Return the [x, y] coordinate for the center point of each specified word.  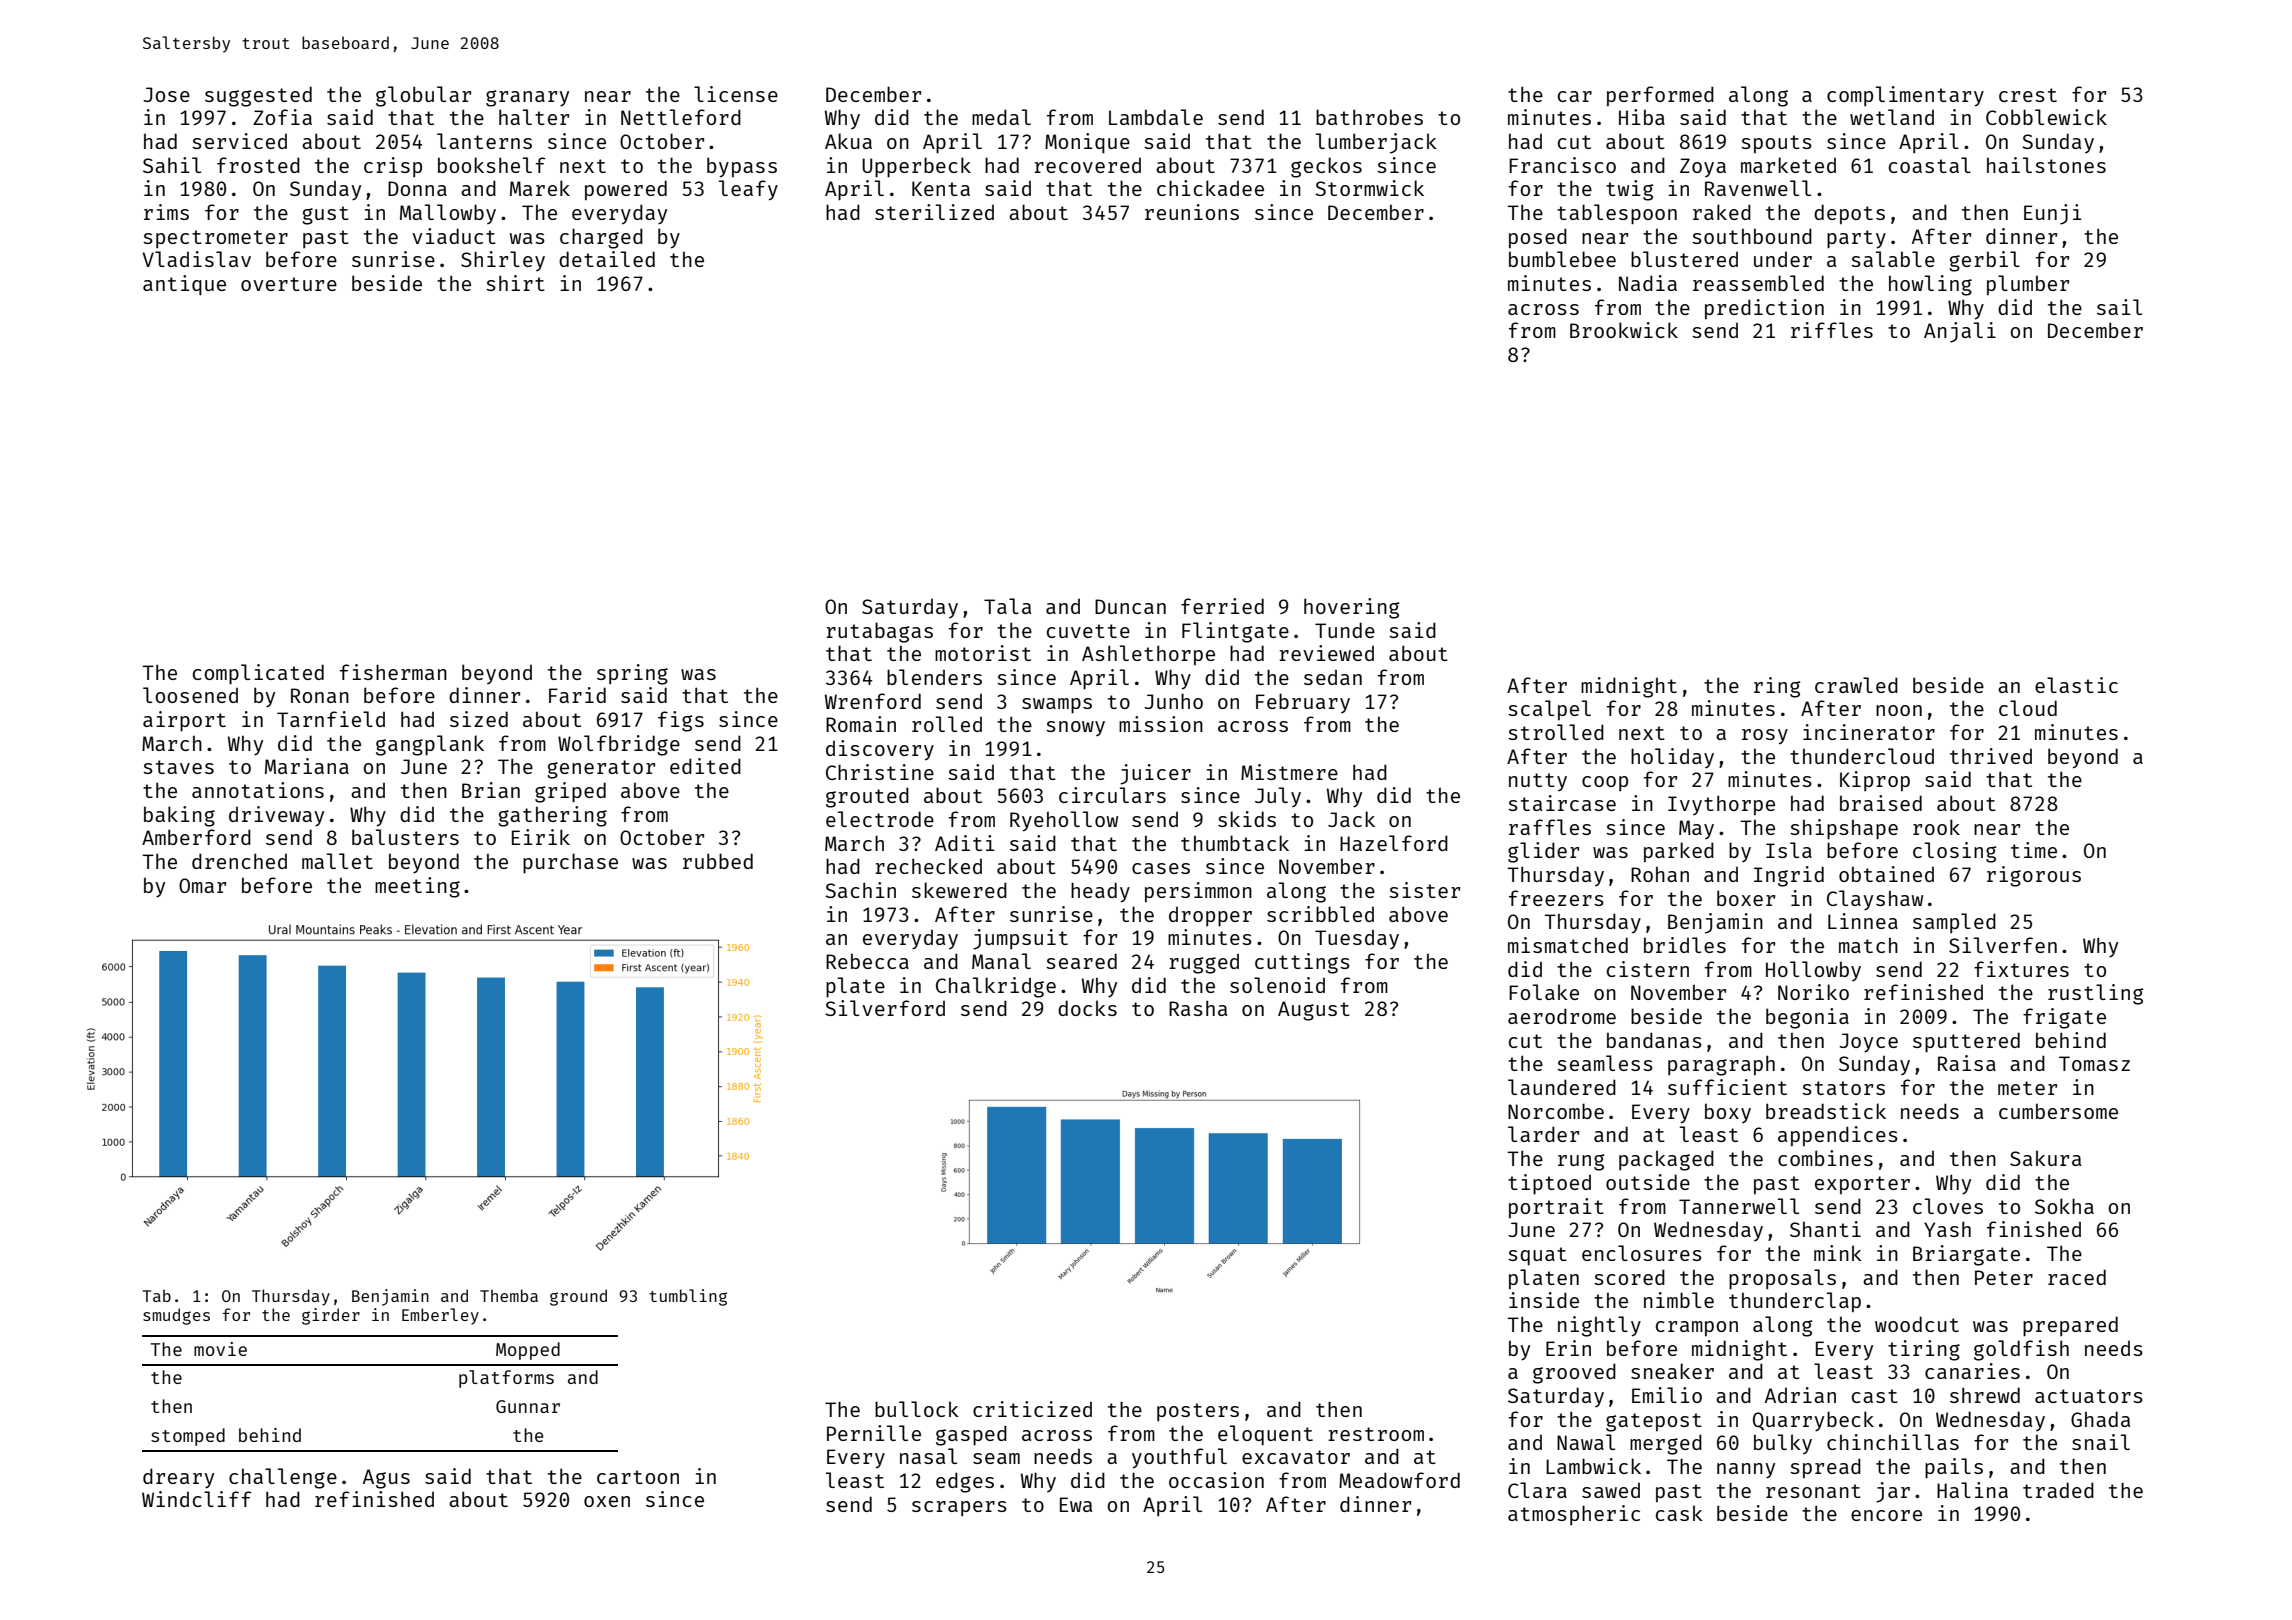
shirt [515, 283]
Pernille [874, 1433]
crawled [1856, 685]
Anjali [1960, 332]
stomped [188, 1437]
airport [184, 721]
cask [1679, 1513]
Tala [1007, 606]
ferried [1222, 606]
